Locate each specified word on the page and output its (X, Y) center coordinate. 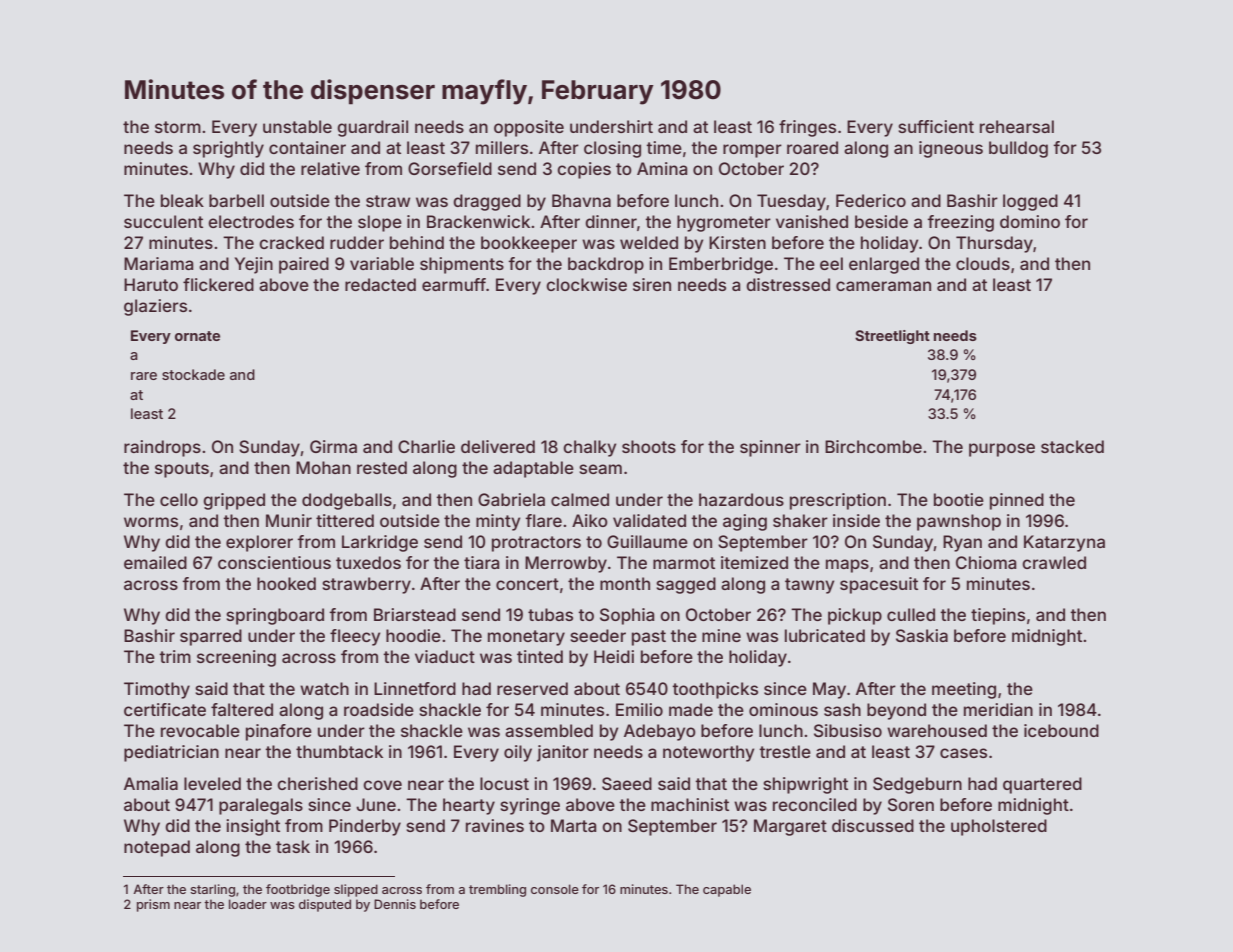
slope (380, 223)
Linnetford (415, 688)
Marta (573, 825)
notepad (157, 848)
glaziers (155, 307)
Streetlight (892, 337)
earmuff (454, 284)
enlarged (884, 265)
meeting (964, 690)
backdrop (606, 265)
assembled (549, 730)
